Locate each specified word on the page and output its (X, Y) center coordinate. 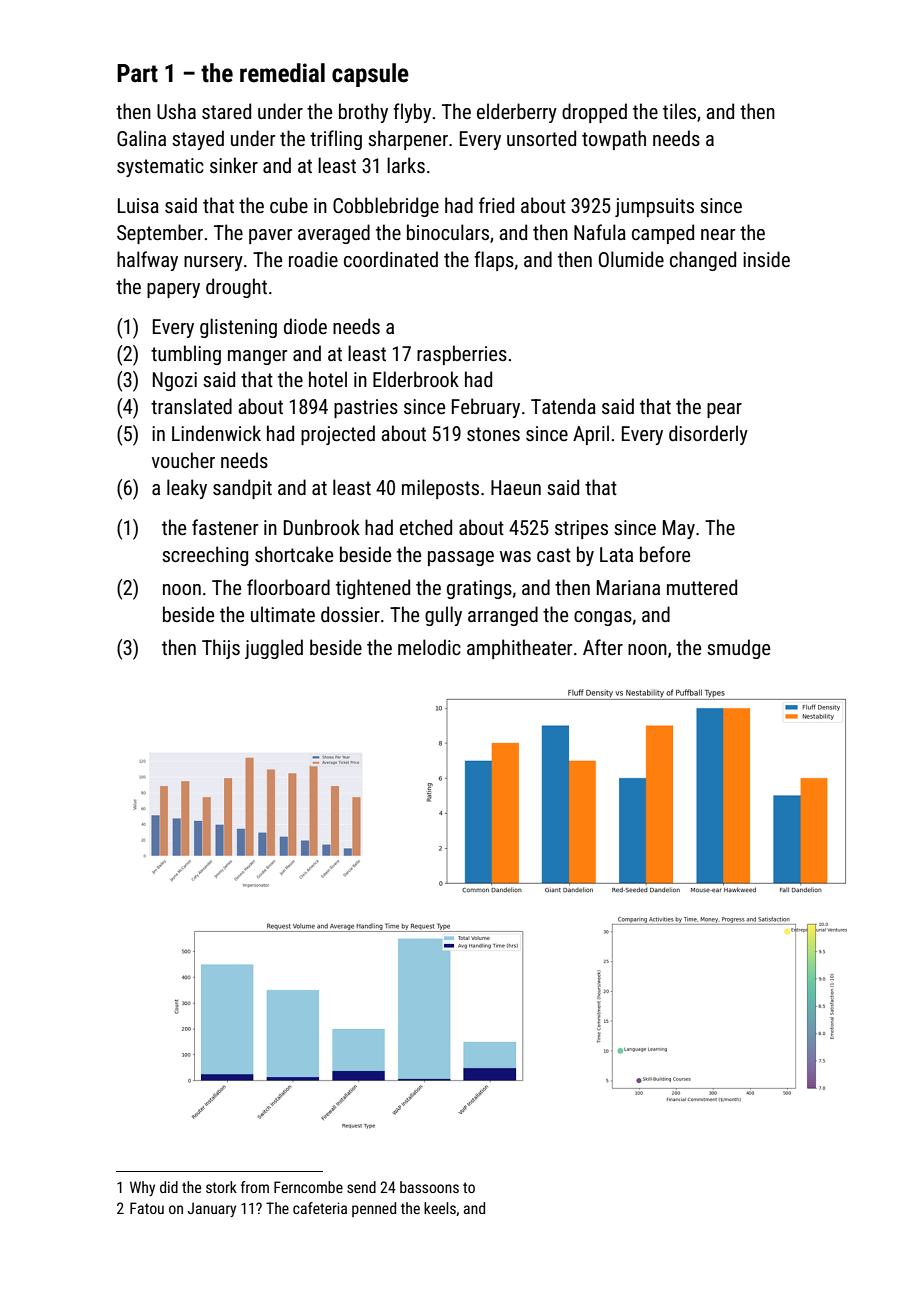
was (515, 556)
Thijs (221, 649)
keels (440, 1208)
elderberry (517, 113)
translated (191, 406)
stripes (581, 529)
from (255, 1187)
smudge (738, 649)
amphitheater (519, 649)
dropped (594, 113)
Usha (176, 111)
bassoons (429, 1187)
